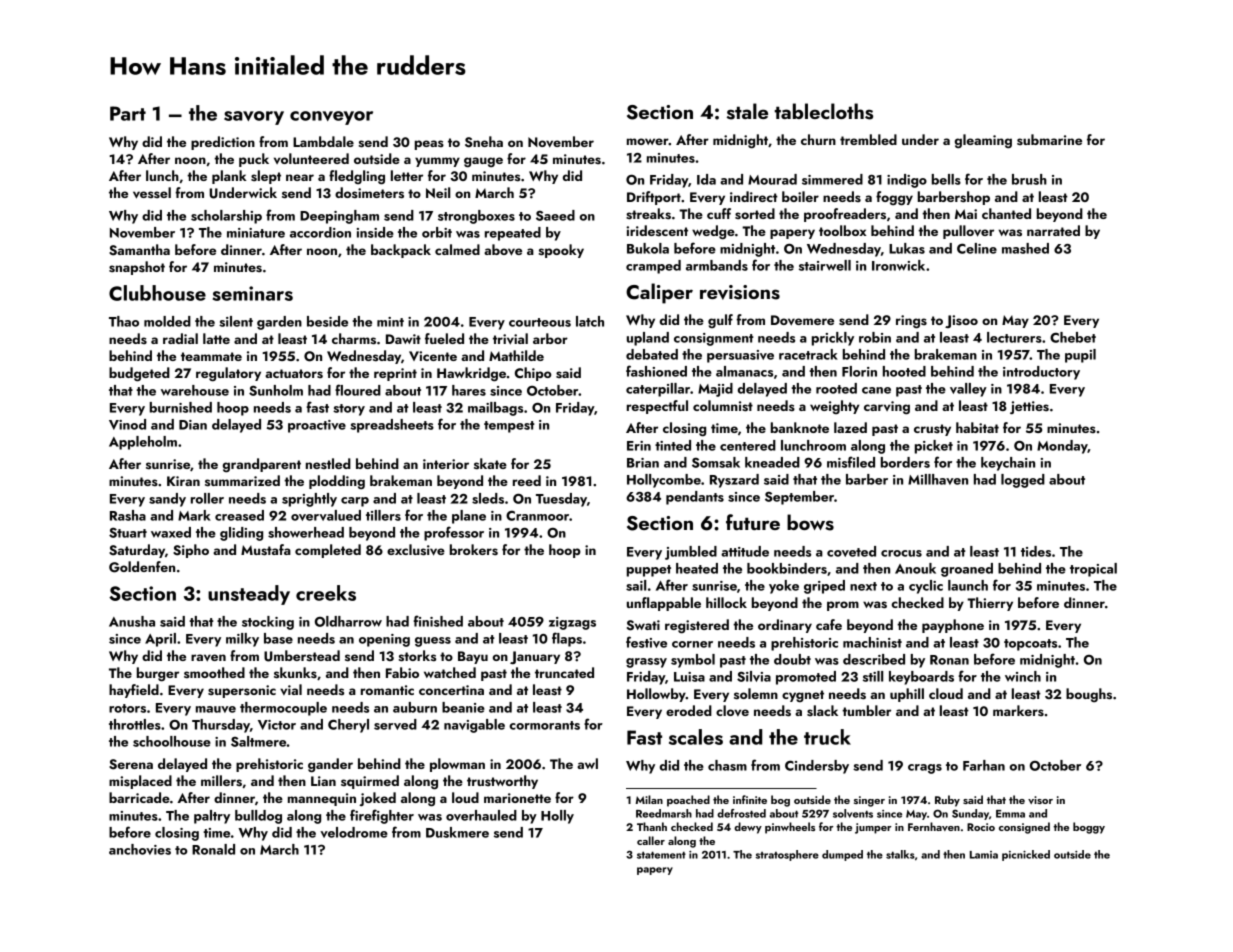 The height and width of the screenshot is (952, 1233). Describe the element at coordinates (193, 425) in the screenshot. I see `Dian` at that location.
